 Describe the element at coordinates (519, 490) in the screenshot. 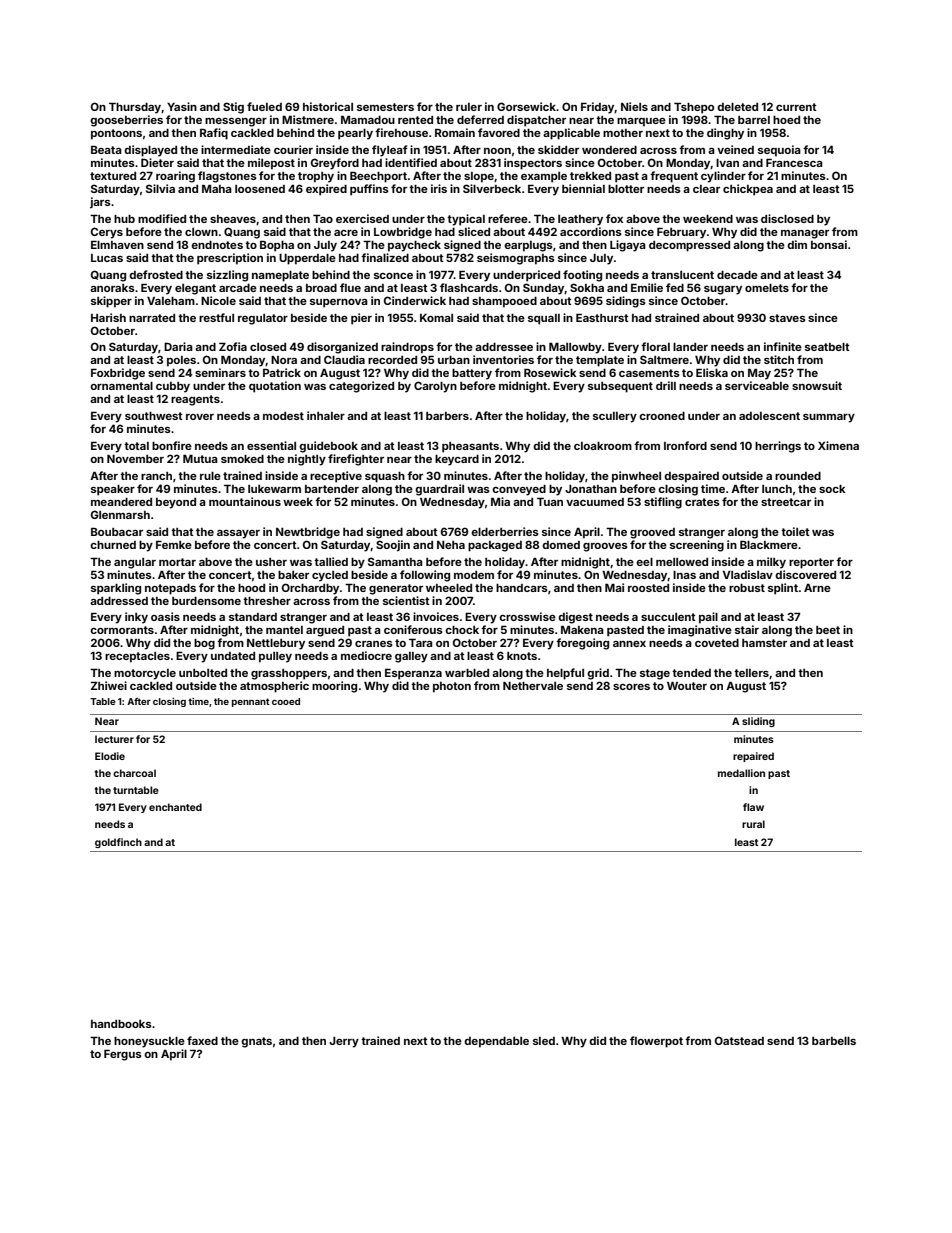

I see `conveyed` at that location.
